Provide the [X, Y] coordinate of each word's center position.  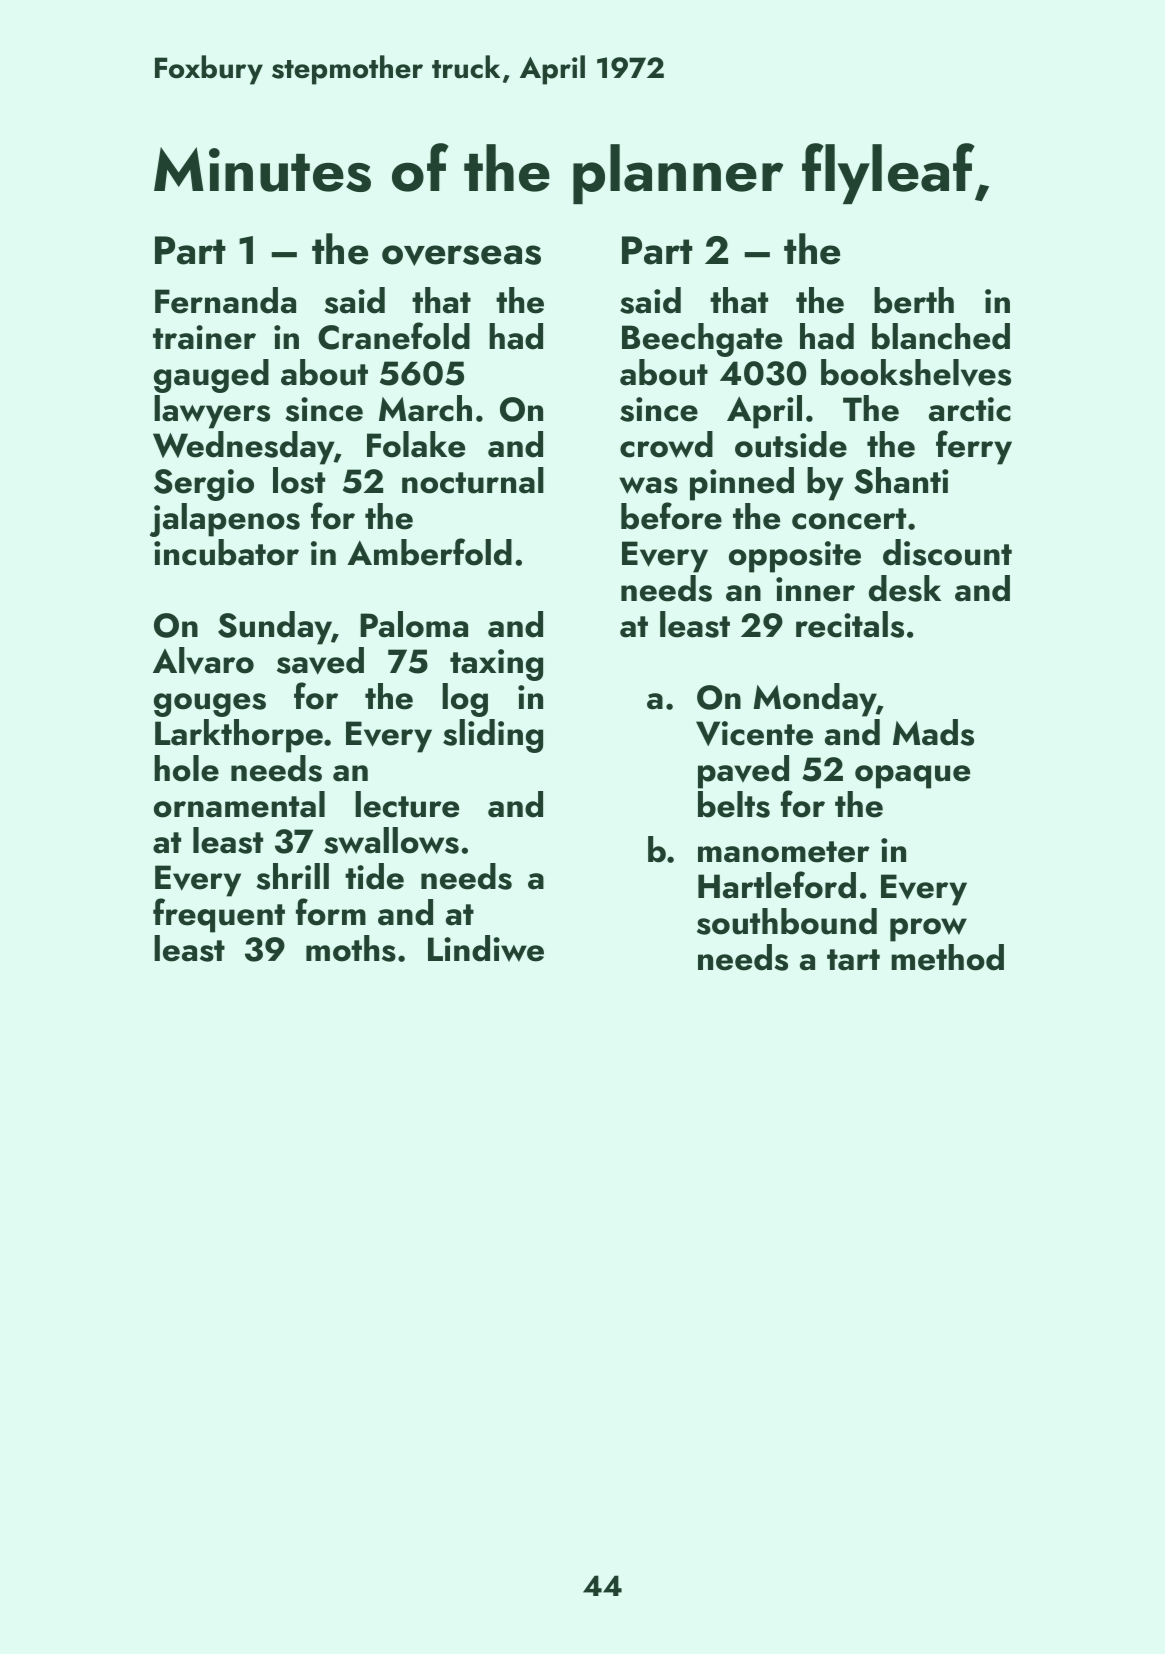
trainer [204, 337]
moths [351, 948]
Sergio [204, 485]
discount [947, 552]
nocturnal [473, 480]
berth [914, 300]
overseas [461, 255]
